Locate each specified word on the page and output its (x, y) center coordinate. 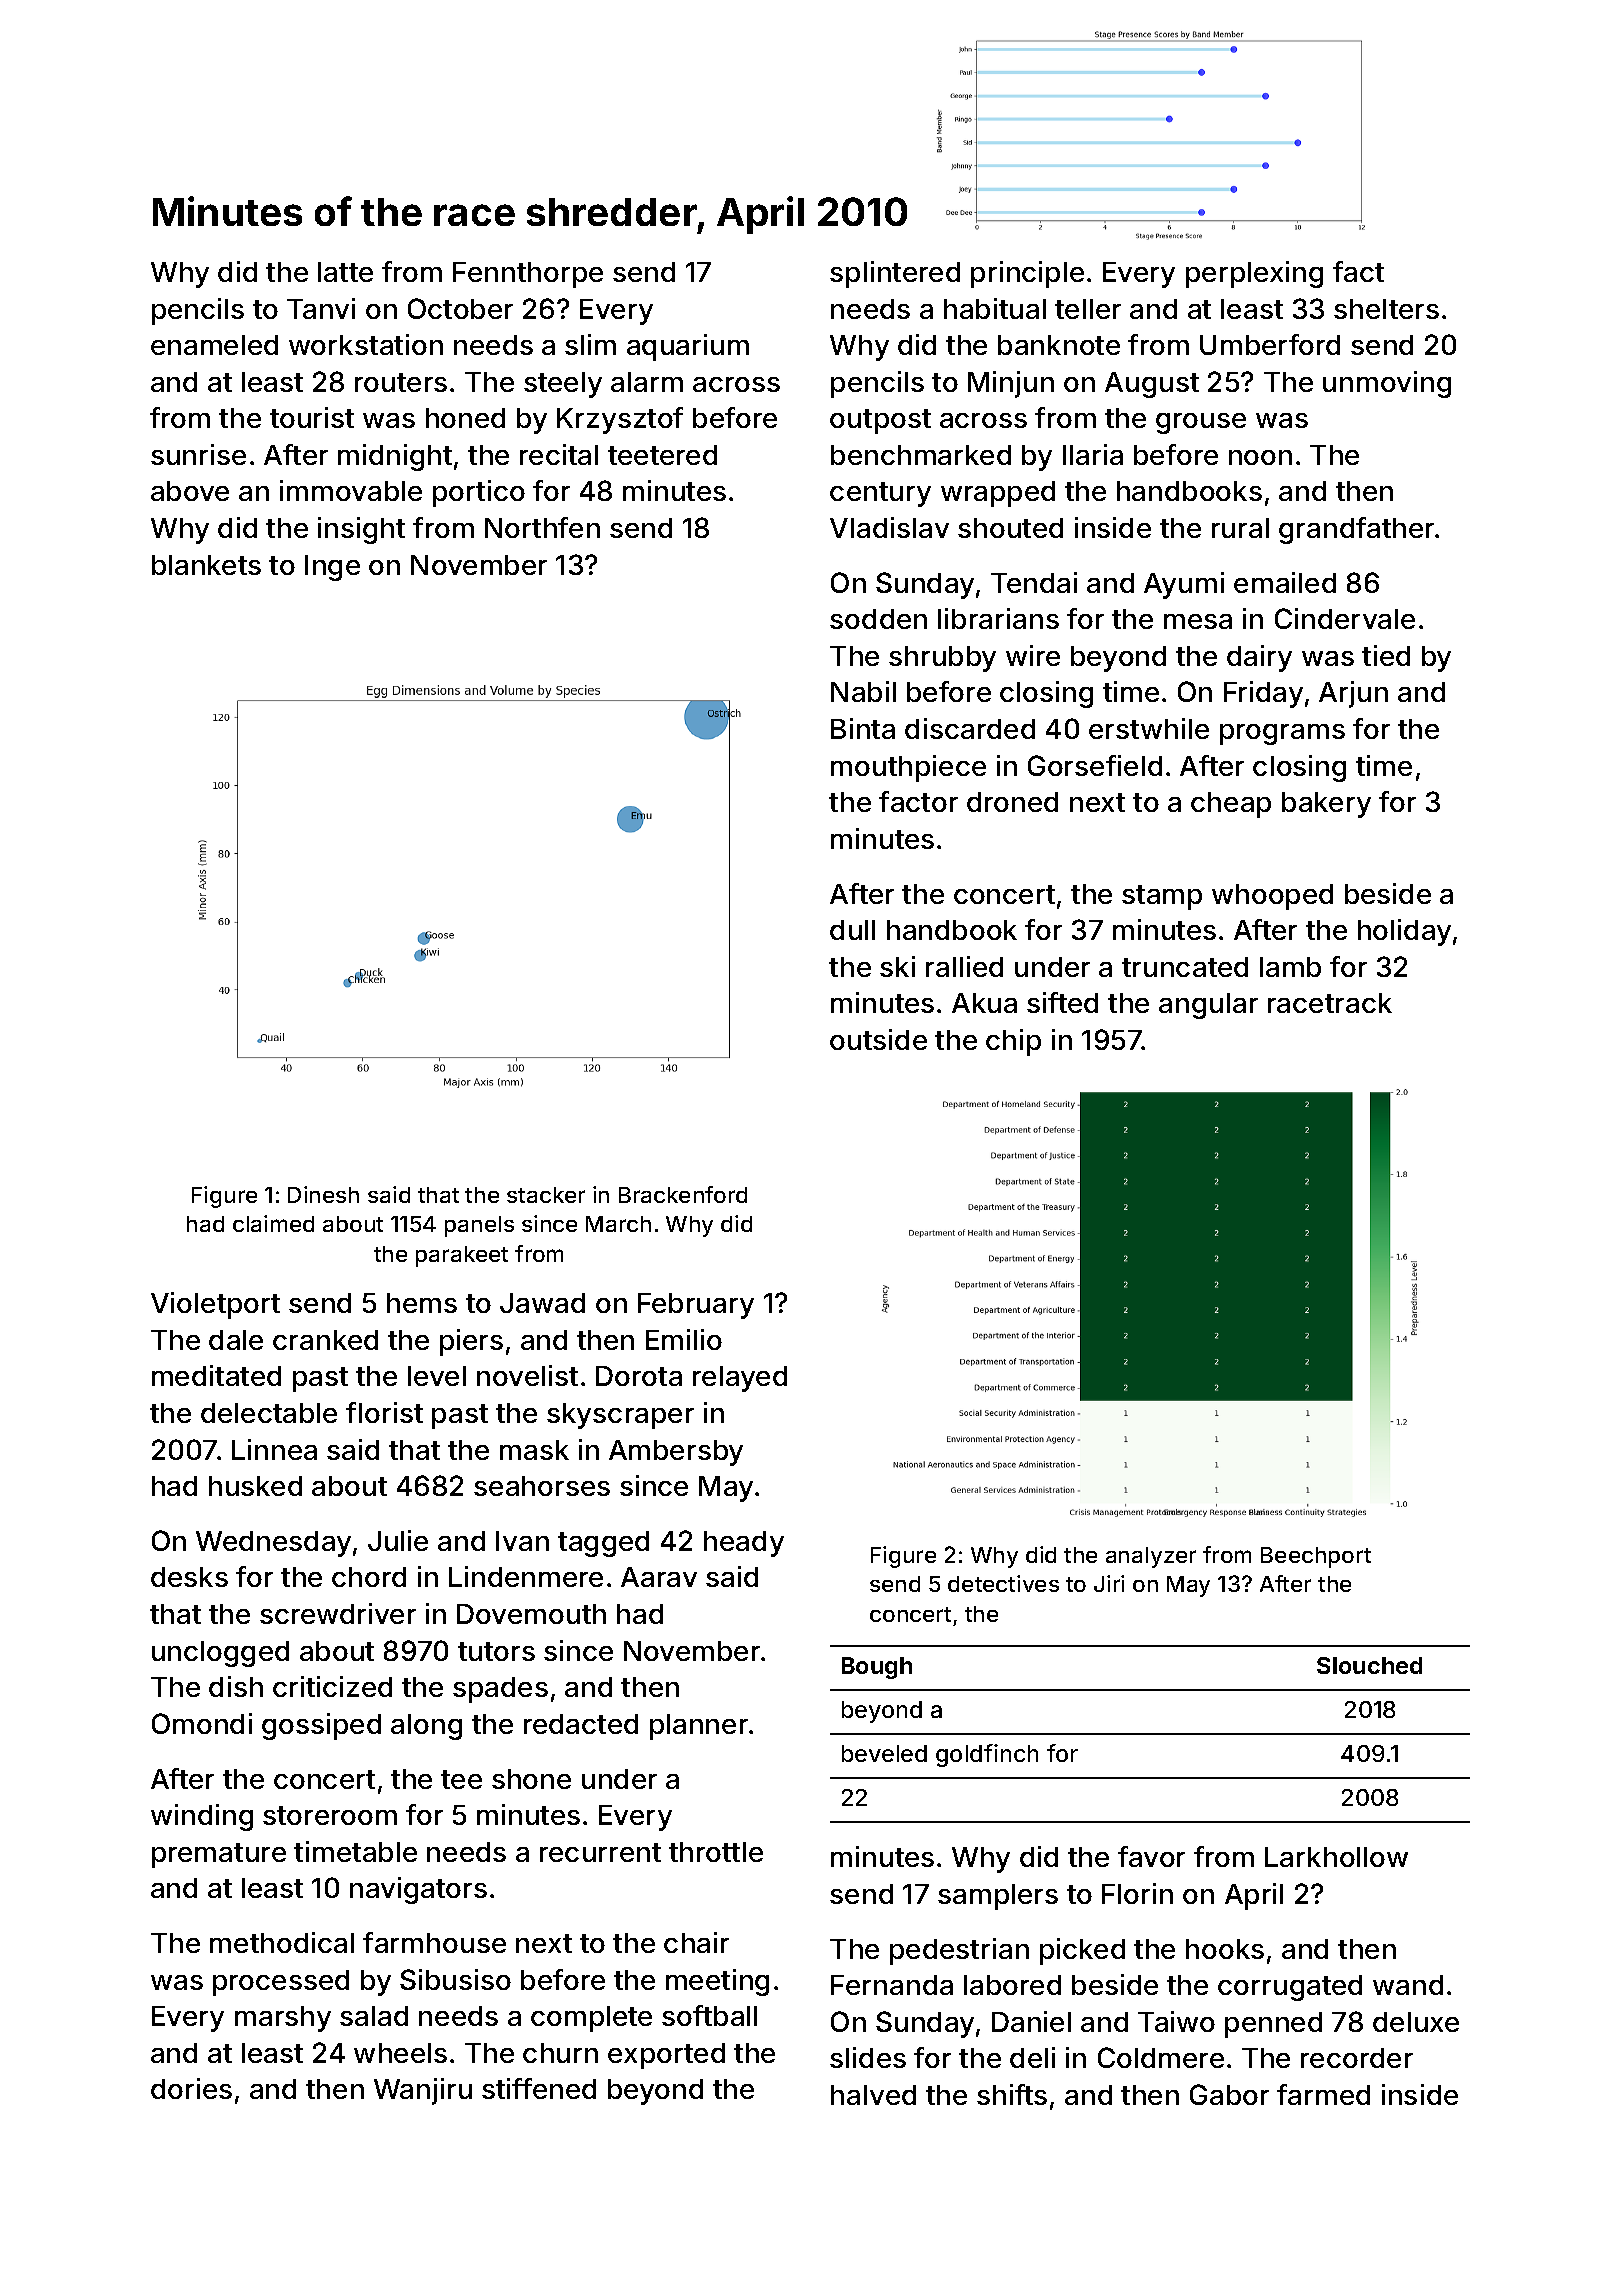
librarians (998, 618)
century (880, 494)
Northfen (542, 527)
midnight (395, 457)
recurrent (600, 1852)
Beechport (1316, 1557)
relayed (740, 1379)
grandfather (1357, 530)
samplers (998, 1897)
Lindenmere (526, 1576)
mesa (1198, 621)
